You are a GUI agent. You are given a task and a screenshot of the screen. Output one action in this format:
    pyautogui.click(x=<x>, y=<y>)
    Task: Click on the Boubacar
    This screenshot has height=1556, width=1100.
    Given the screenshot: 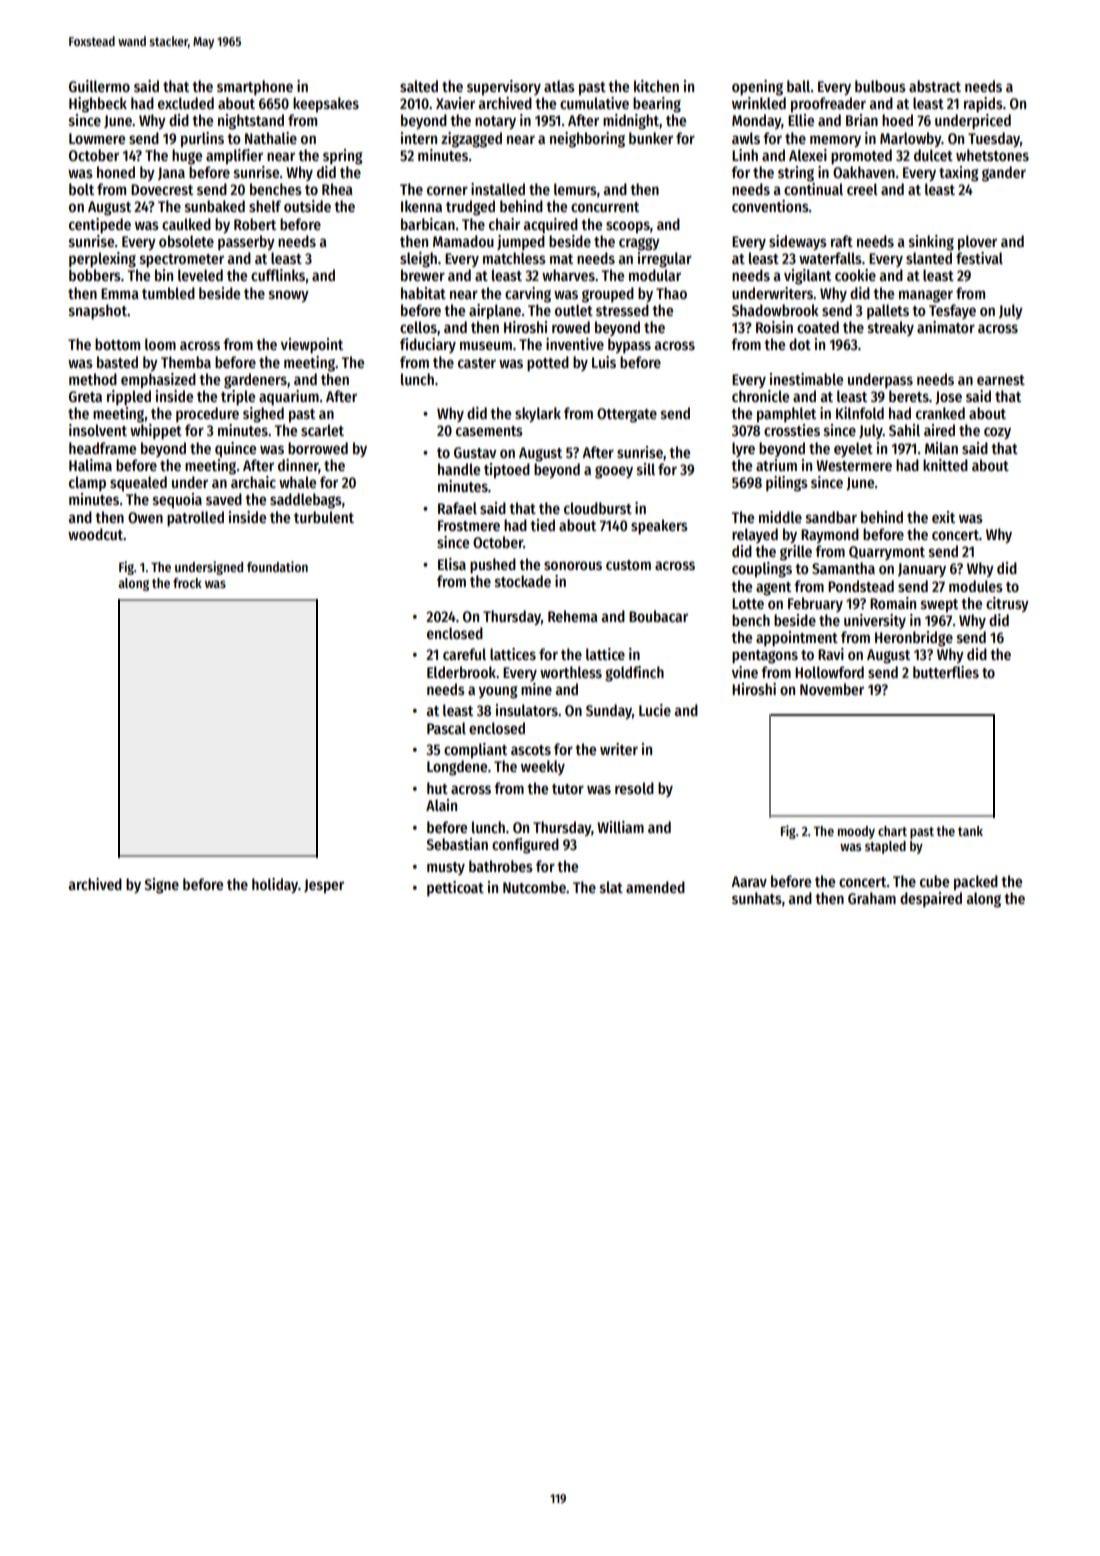 What is the action you would take?
    pyautogui.click(x=658, y=616)
